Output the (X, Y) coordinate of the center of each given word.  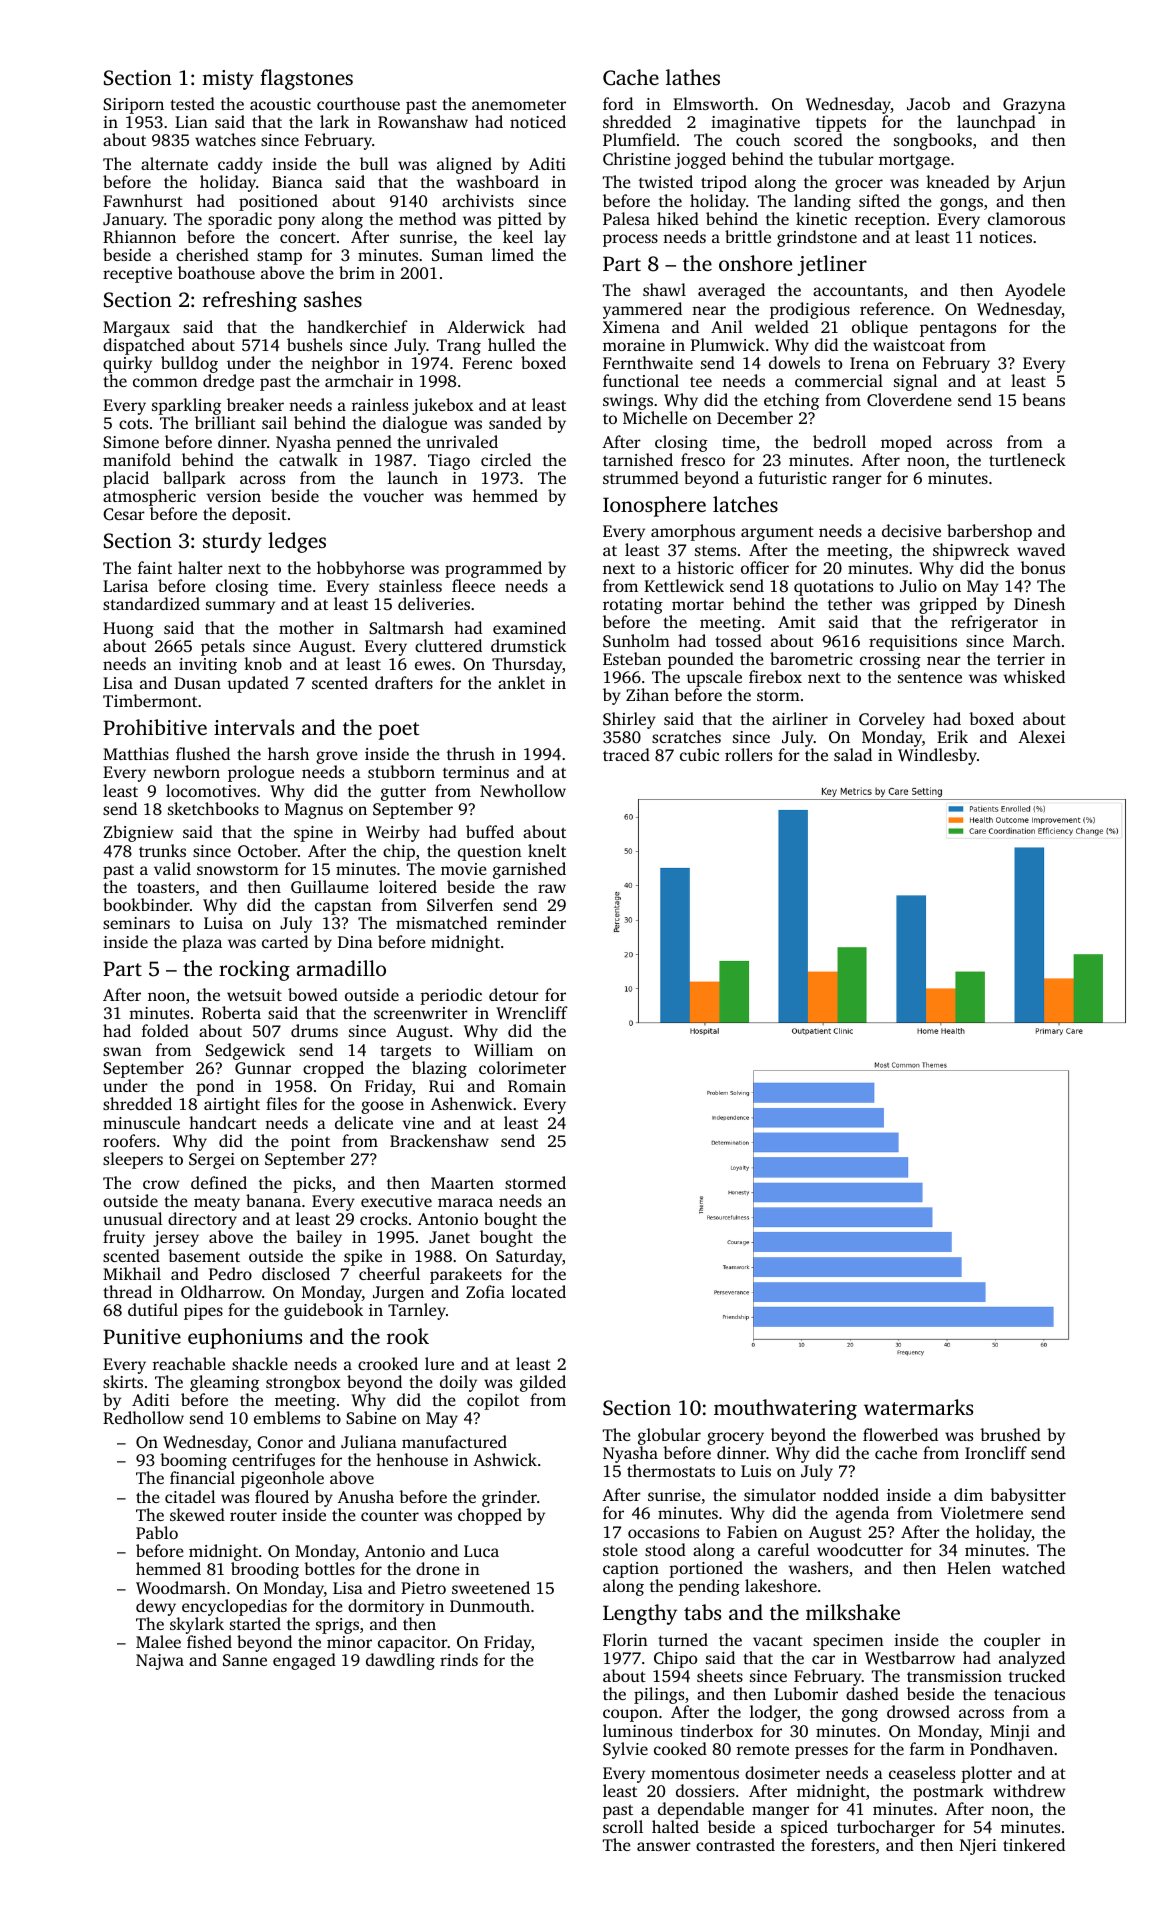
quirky (127, 364)
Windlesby (937, 756)
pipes (203, 1312)
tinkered (1034, 1844)
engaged (304, 1661)
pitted (520, 220)
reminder (531, 922)
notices (1005, 237)
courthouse (358, 103)
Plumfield (639, 139)
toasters (166, 887)
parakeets (466, 1275)
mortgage (914, 162)
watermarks (918, 1407)
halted (675, 1826)
